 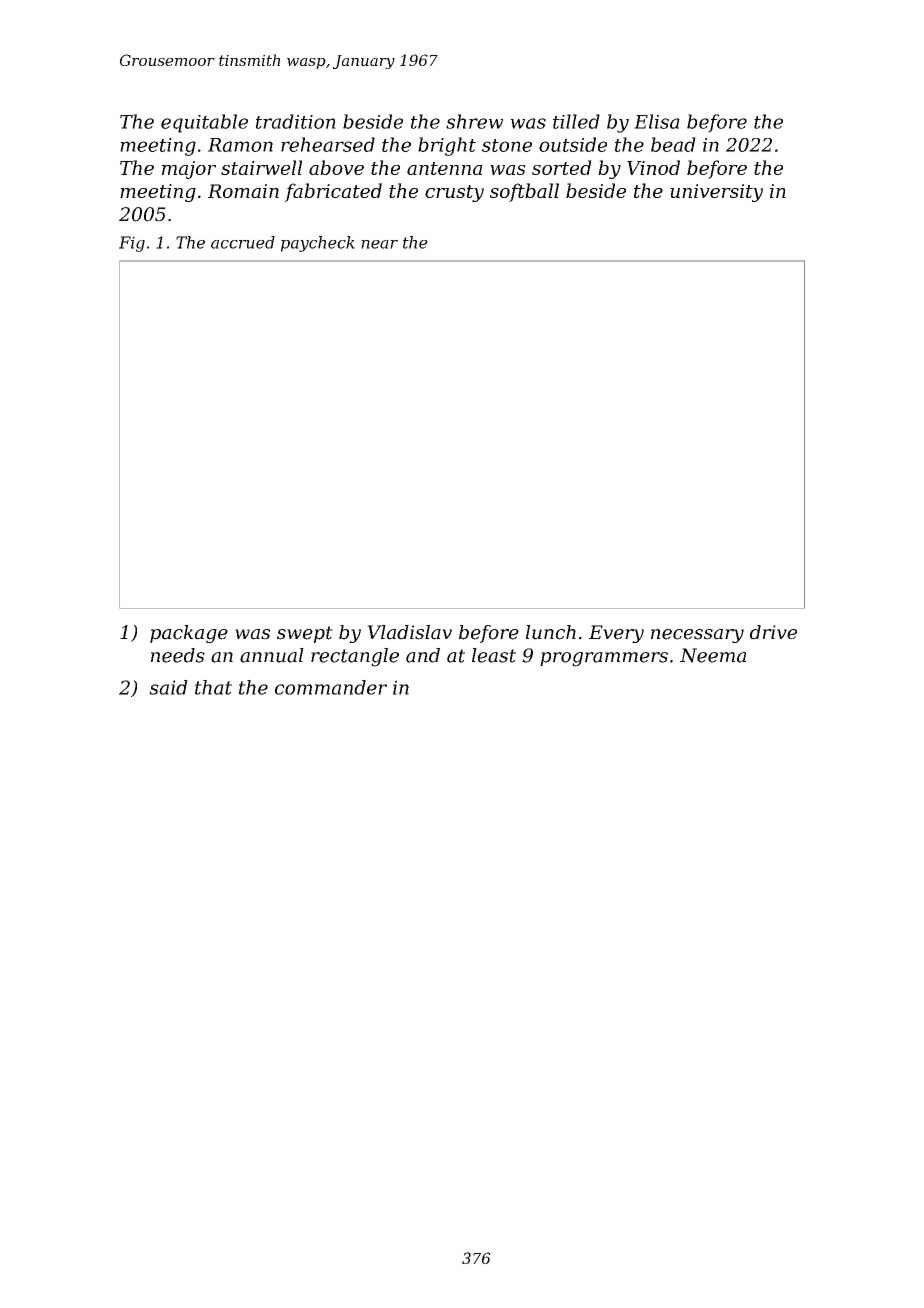 What do you see at coordinates (168, 687) in the document?
I see `said` at bounding box center [168, 687].
